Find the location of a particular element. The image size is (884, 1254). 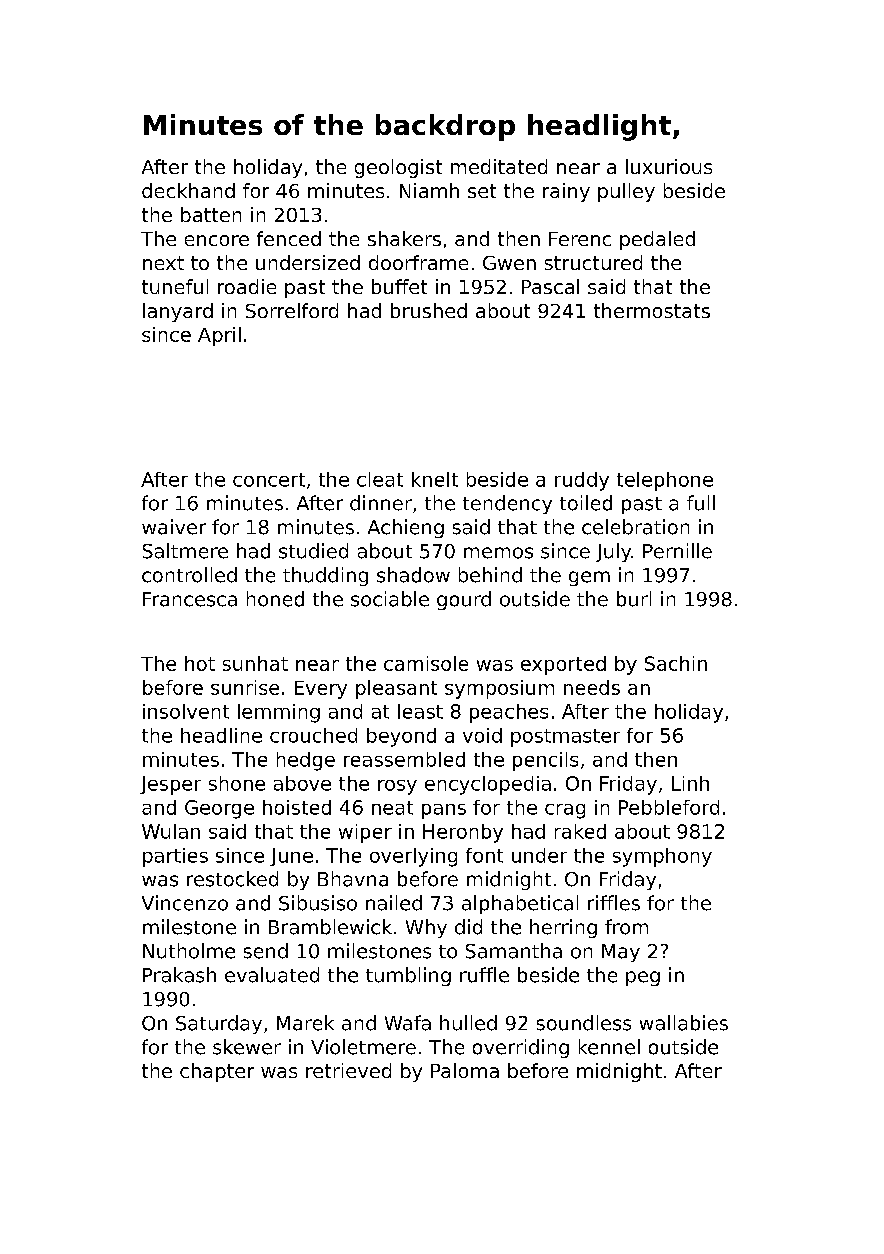

chapter is located at coordinates (217, 1072).
